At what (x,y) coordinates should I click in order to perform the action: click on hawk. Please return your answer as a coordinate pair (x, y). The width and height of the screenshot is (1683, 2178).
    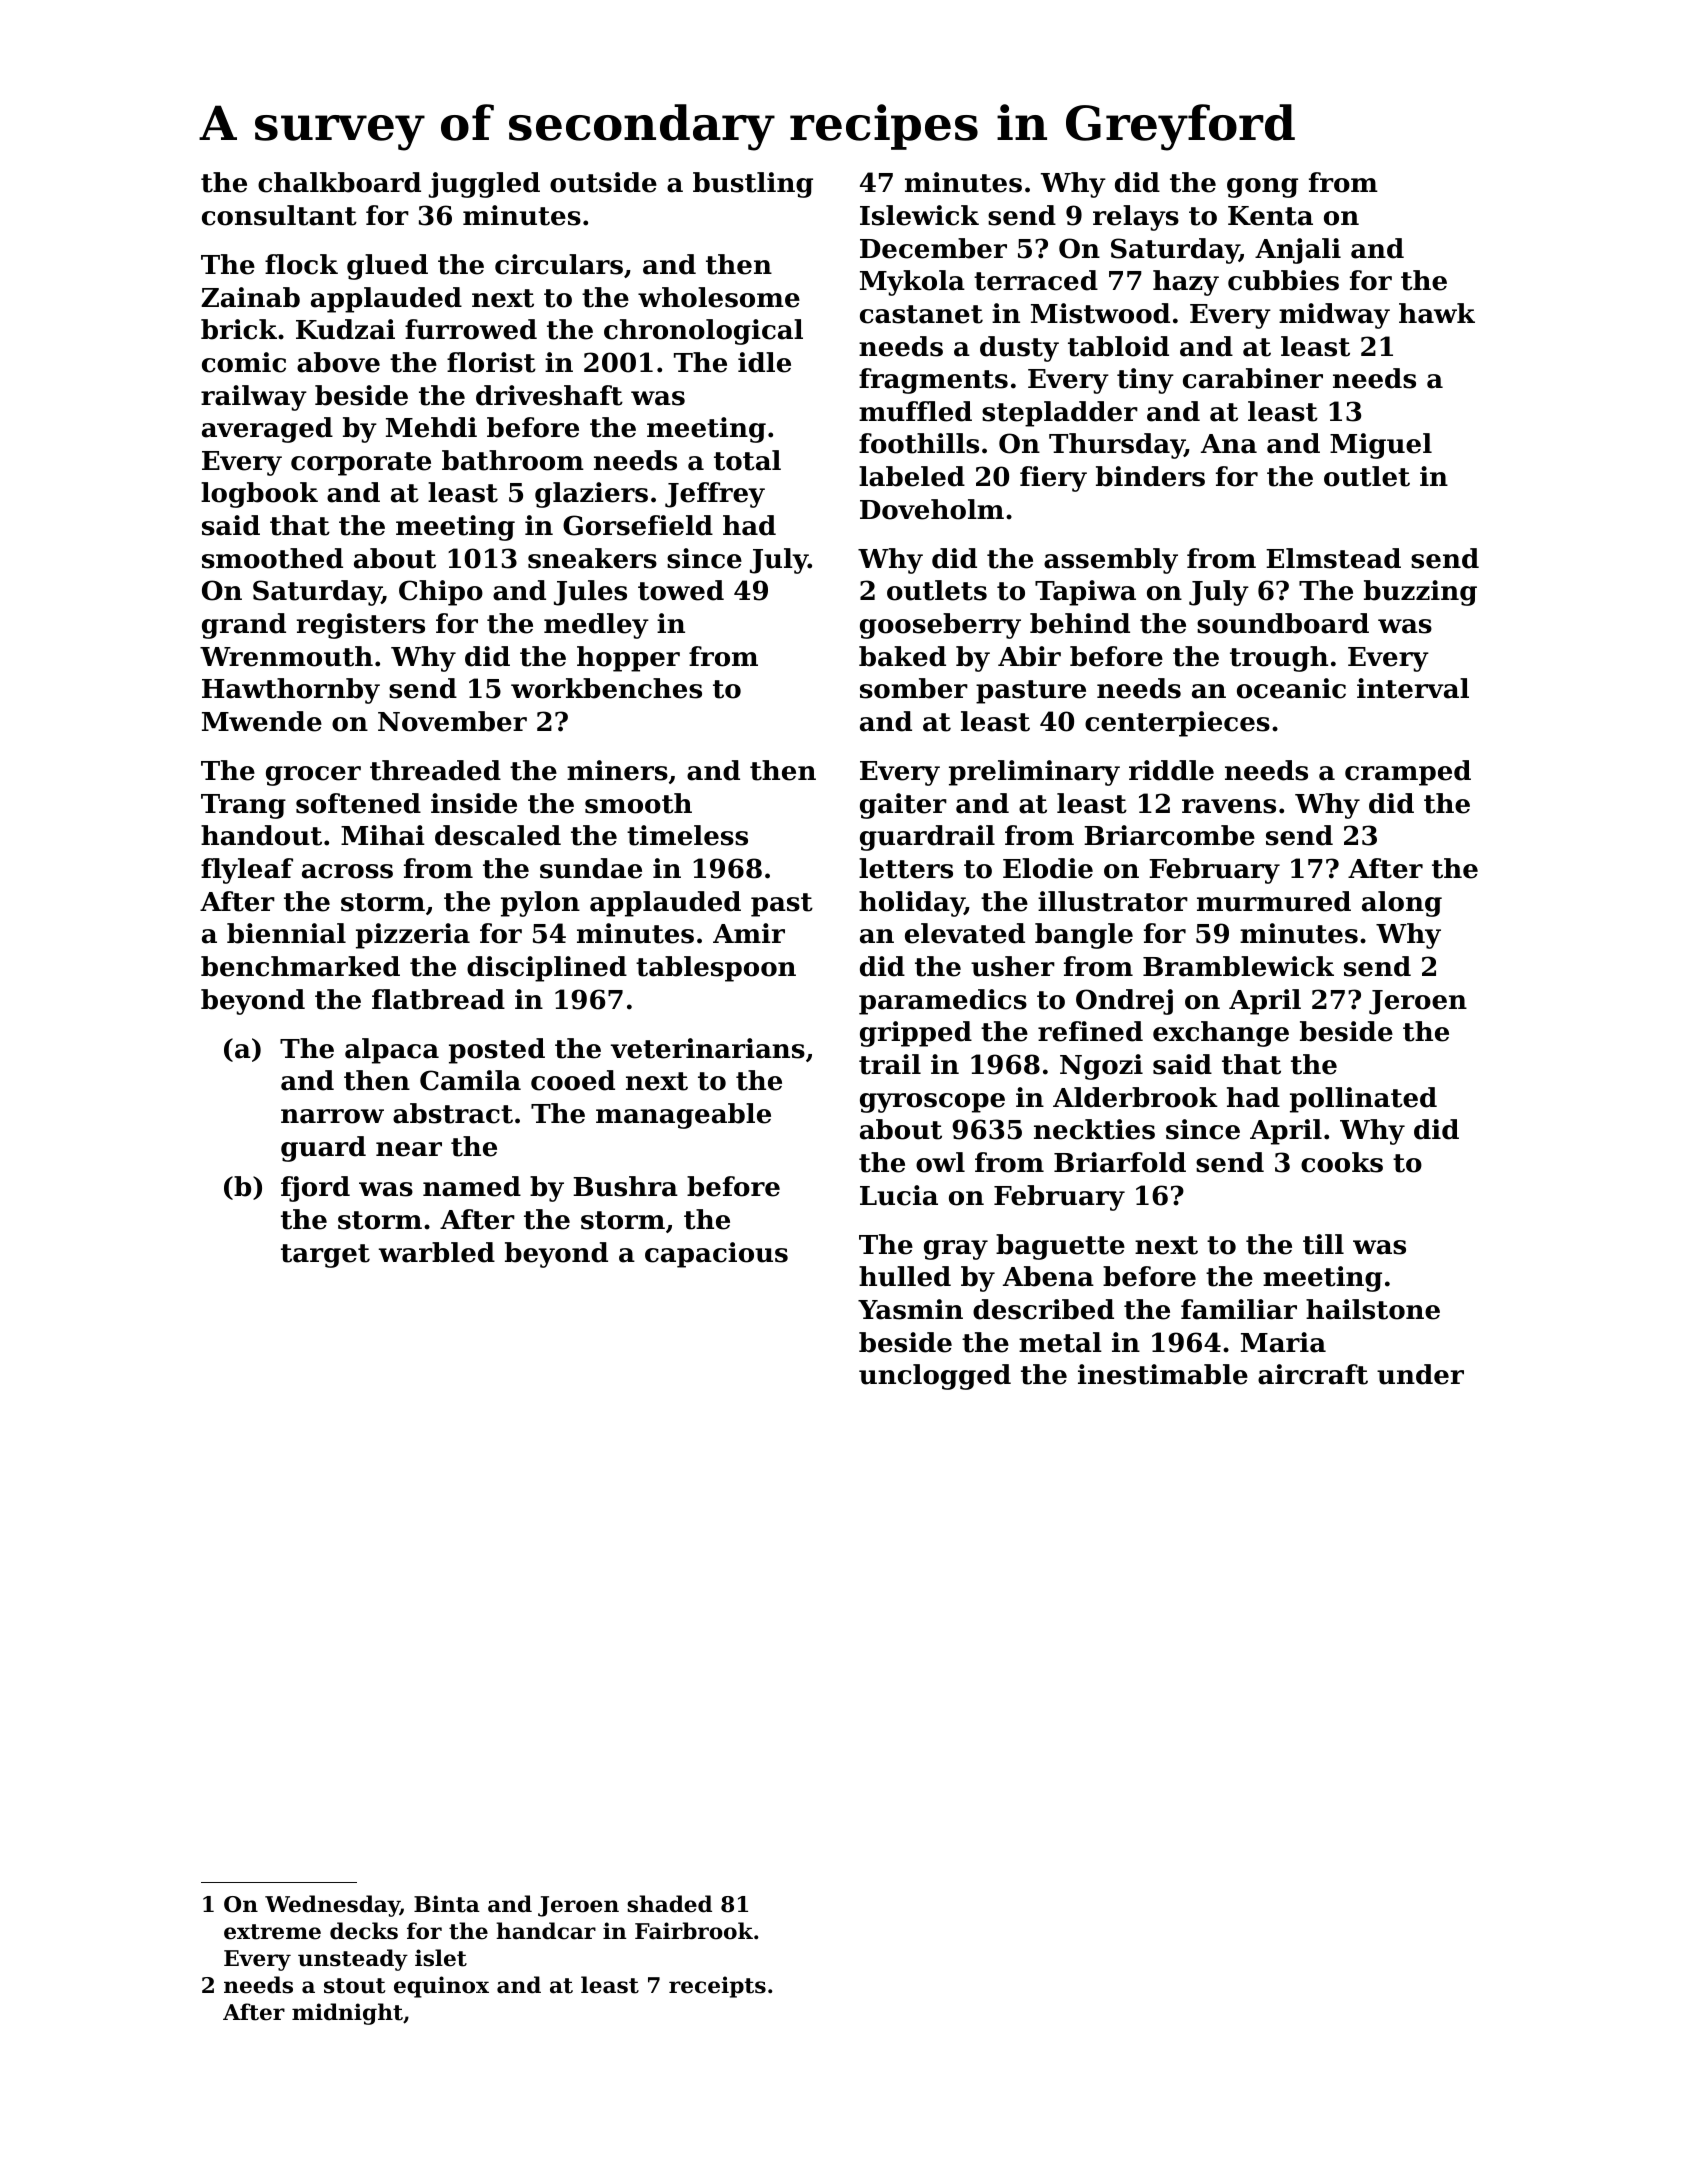
    Looking at the image, I should click on (1437, 313).
